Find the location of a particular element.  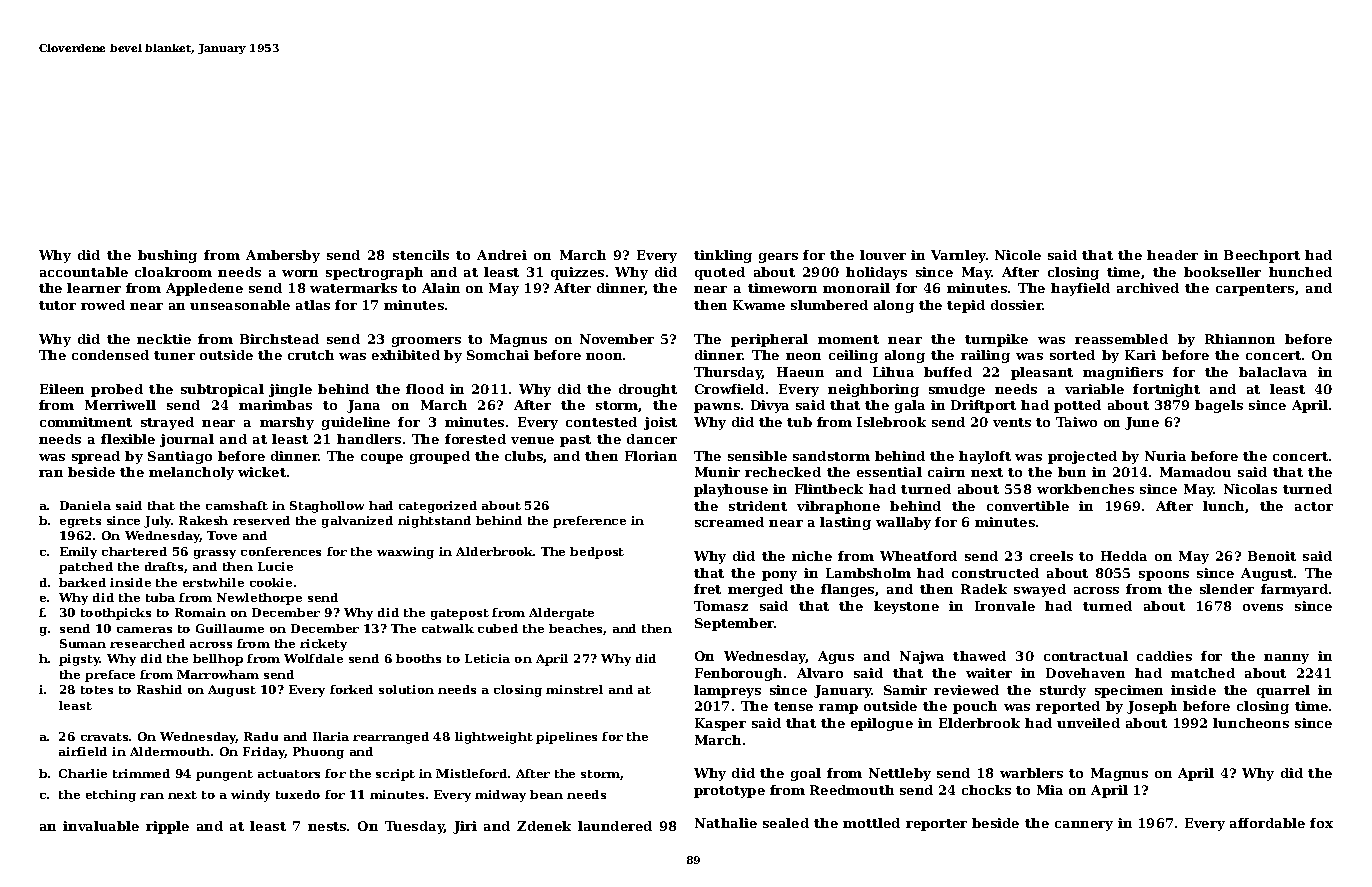

ripple is located at coordinates (167, 827).
